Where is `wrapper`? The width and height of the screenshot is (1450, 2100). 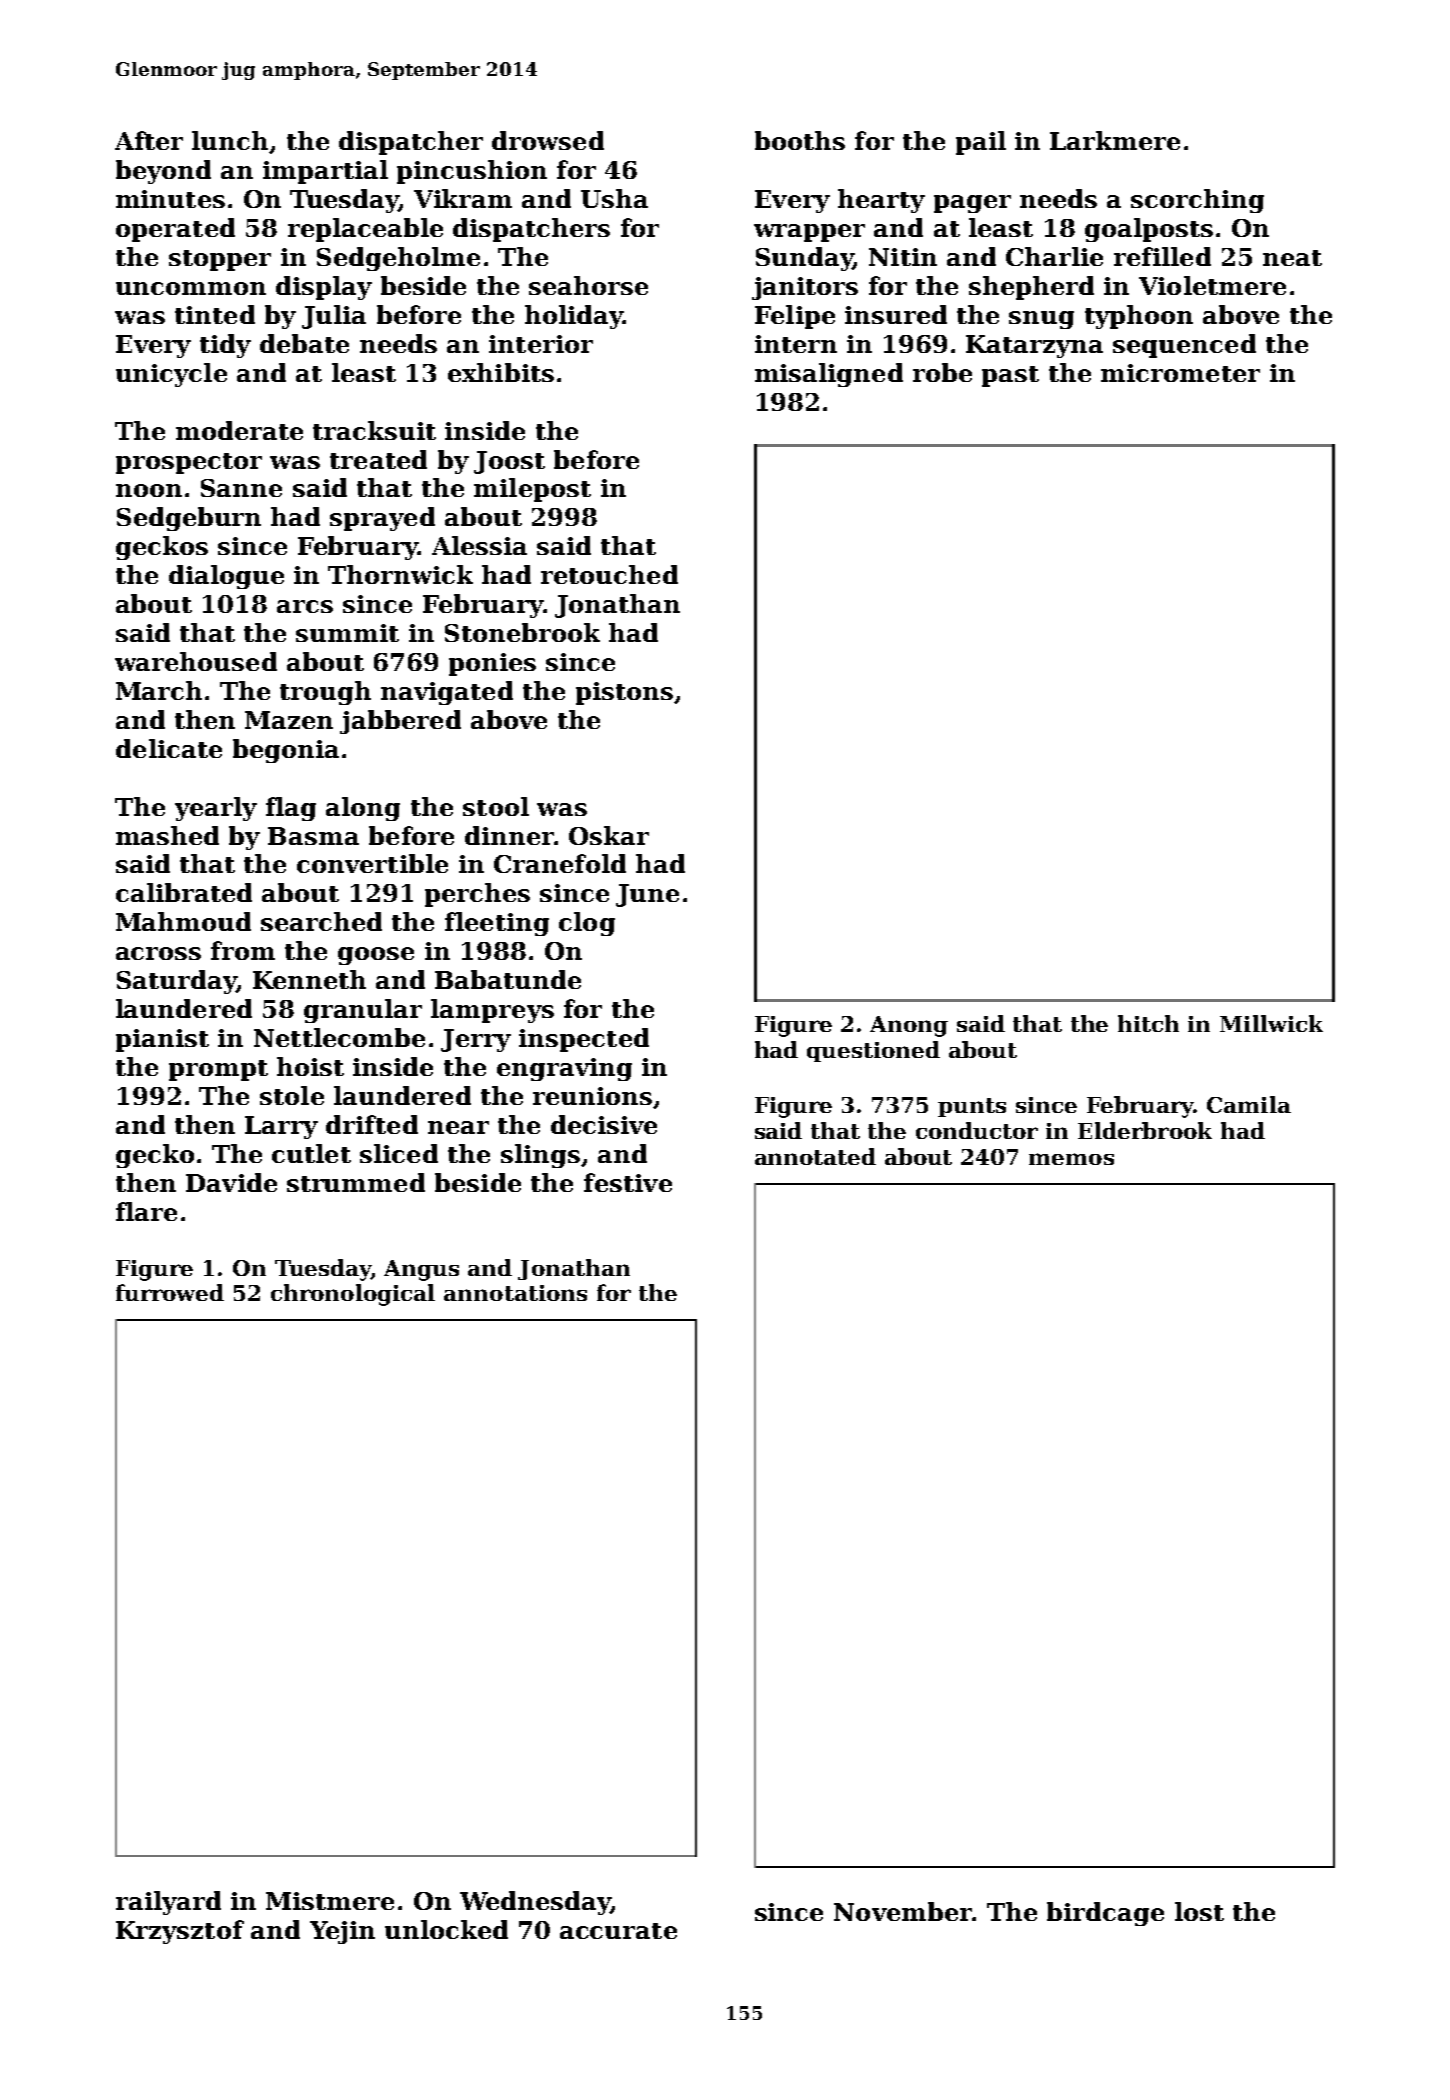
wrapper is located at coordinates (809, 233).
